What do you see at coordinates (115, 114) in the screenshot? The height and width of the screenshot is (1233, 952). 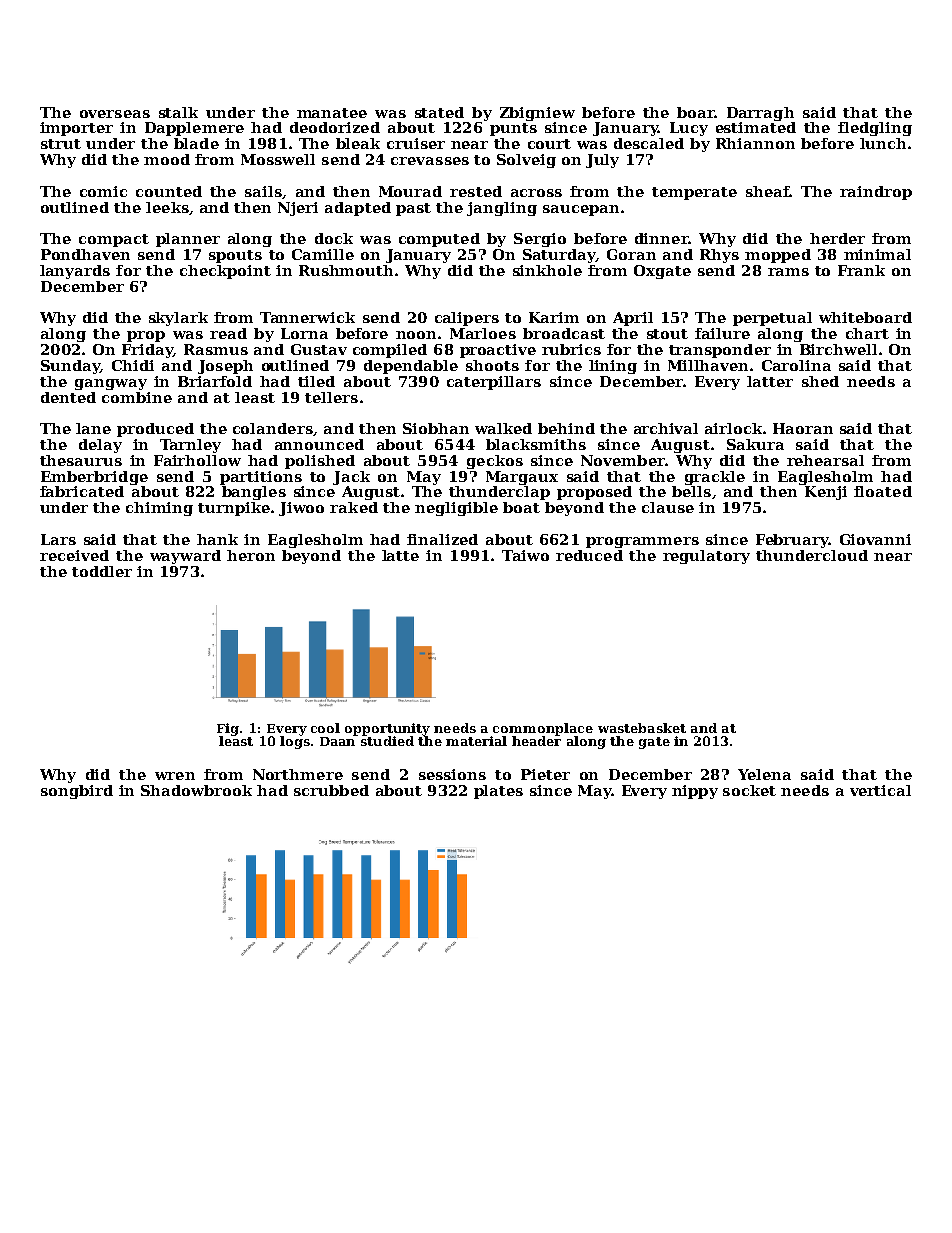 I see `overseas` at bounding box center [115, 114].
